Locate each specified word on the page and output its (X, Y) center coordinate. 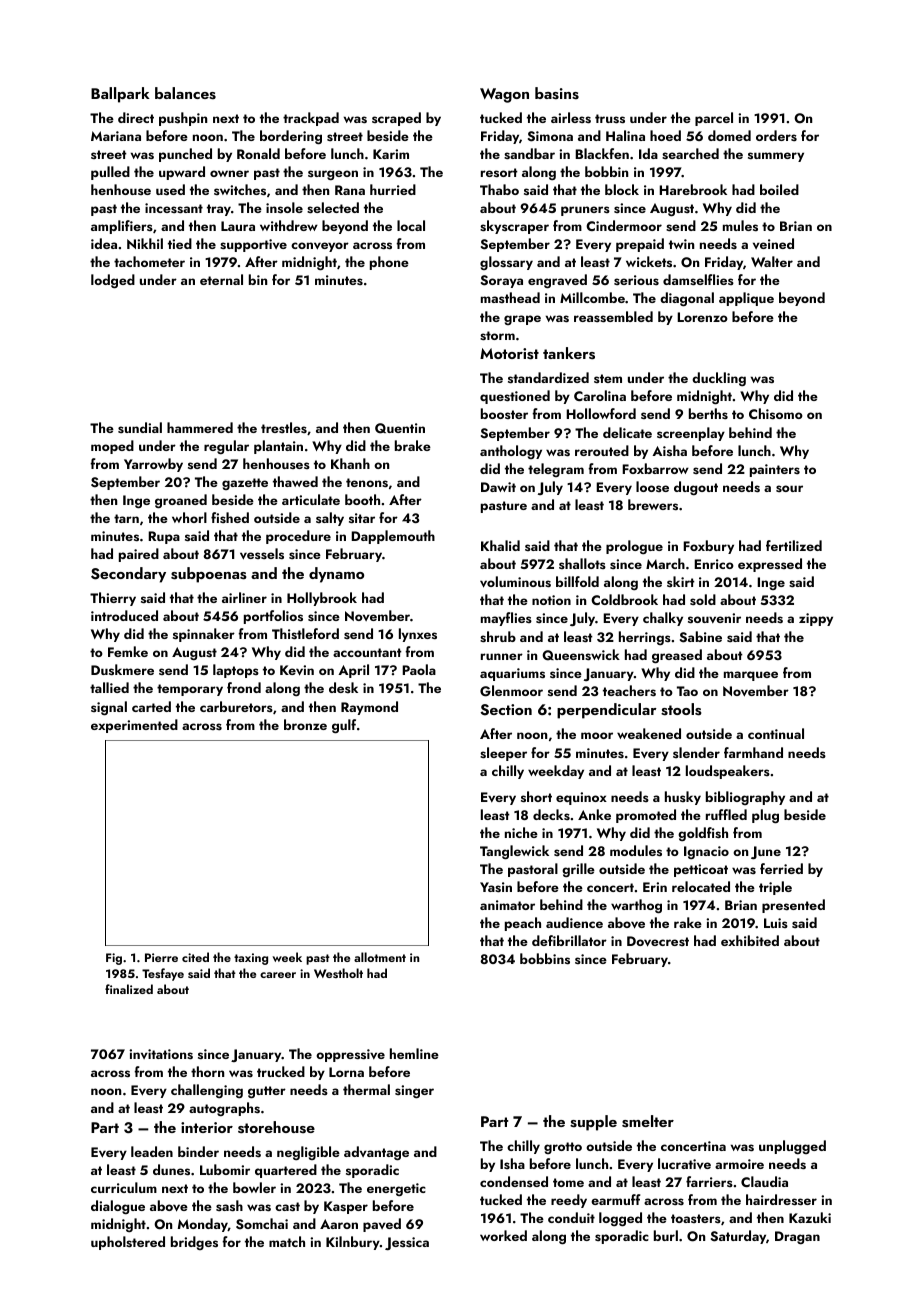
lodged (113, 281)
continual (776, 733)
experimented (134, 726)
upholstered (128, 1243)
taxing (251, 959)
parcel (714, 119)
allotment (380, 957)
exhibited (750, 940)
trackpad (311, 119)
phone (389, 263)
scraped (396, 119)
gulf (344, 726)
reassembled (613, 317)
